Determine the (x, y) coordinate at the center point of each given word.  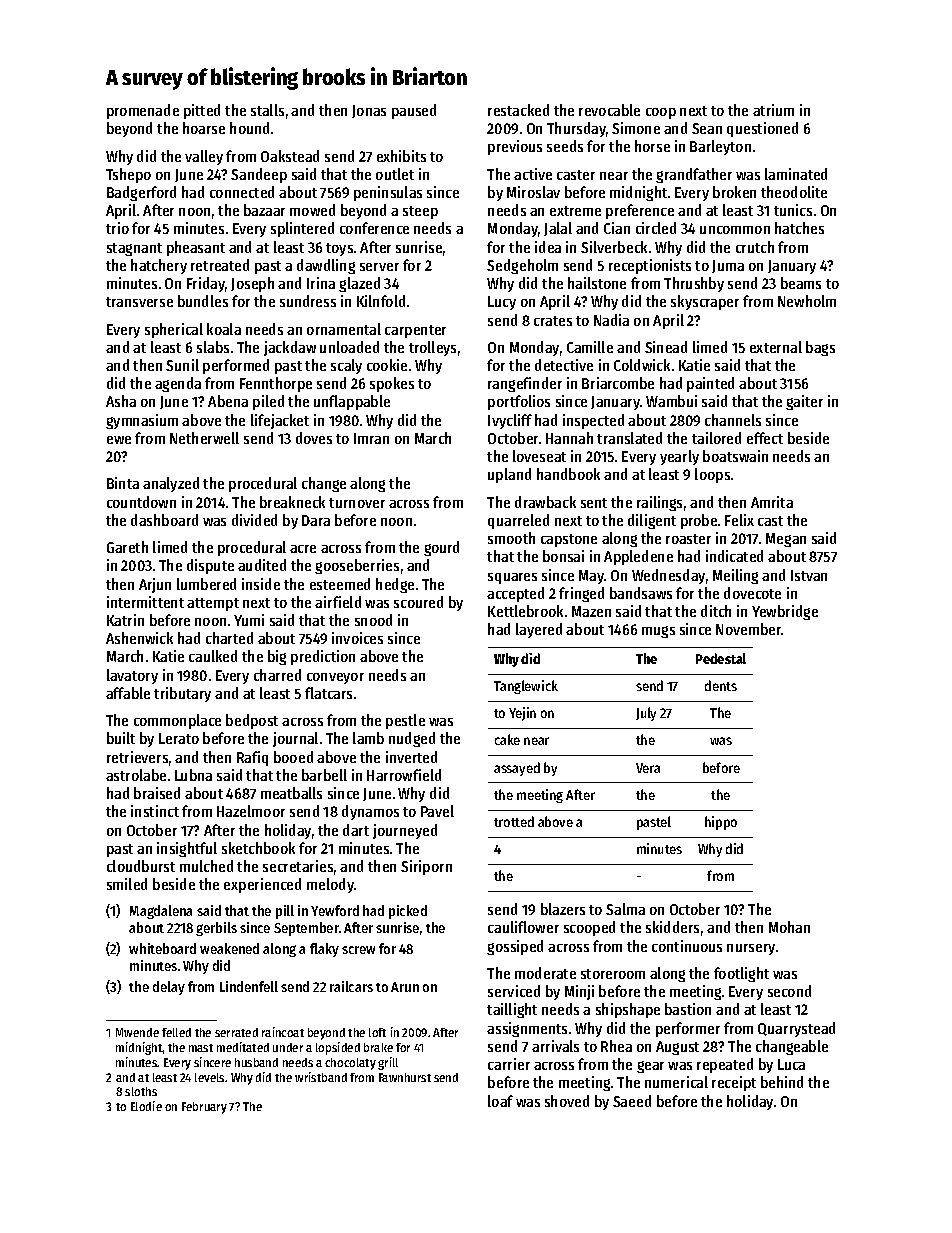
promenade (143, 111)
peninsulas (388, 193)
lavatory (132, 676)
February (204, 1108)
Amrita (772, 502)
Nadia (611, 320)
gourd (441, 548)
